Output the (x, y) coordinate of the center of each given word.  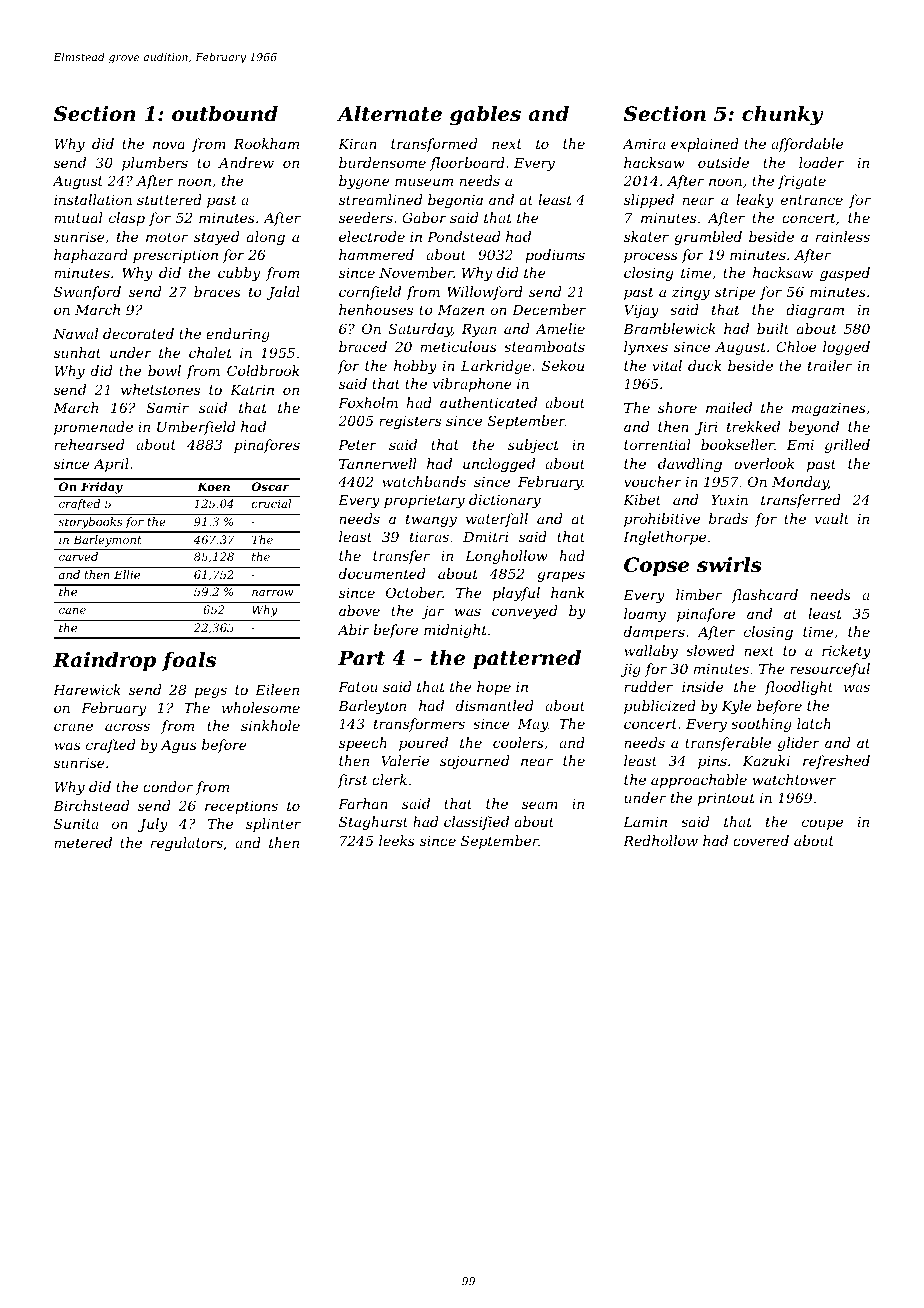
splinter (273, 825)
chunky (782, 116)
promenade (93, 428)
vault (832, 518)
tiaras (429, 537)
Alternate (389, 114)
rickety (846, 652)
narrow (273, 593)
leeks (397, 840)
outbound (225, 114)
